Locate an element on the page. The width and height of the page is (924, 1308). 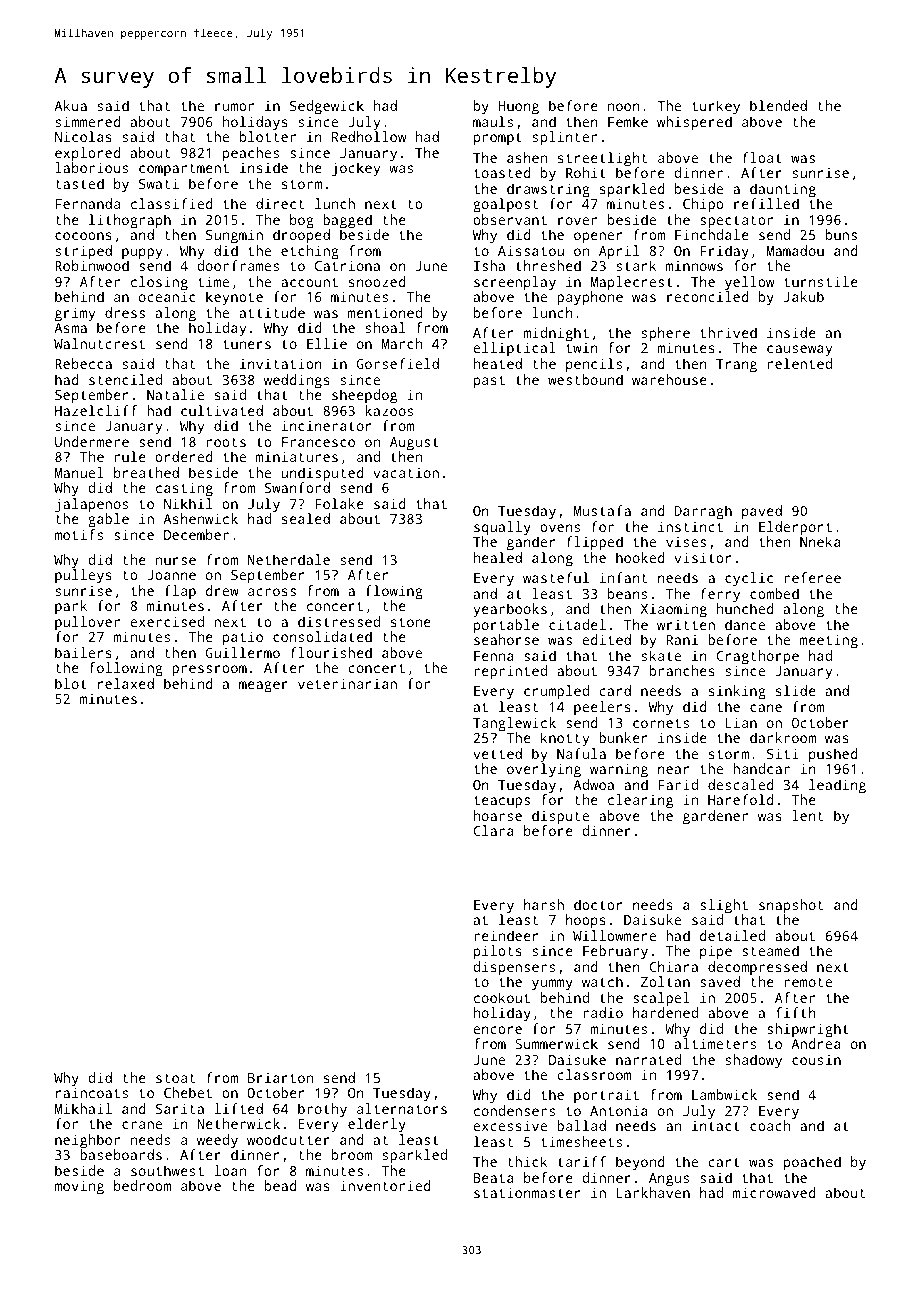
cocoons is located at coordinates (83, 236).
